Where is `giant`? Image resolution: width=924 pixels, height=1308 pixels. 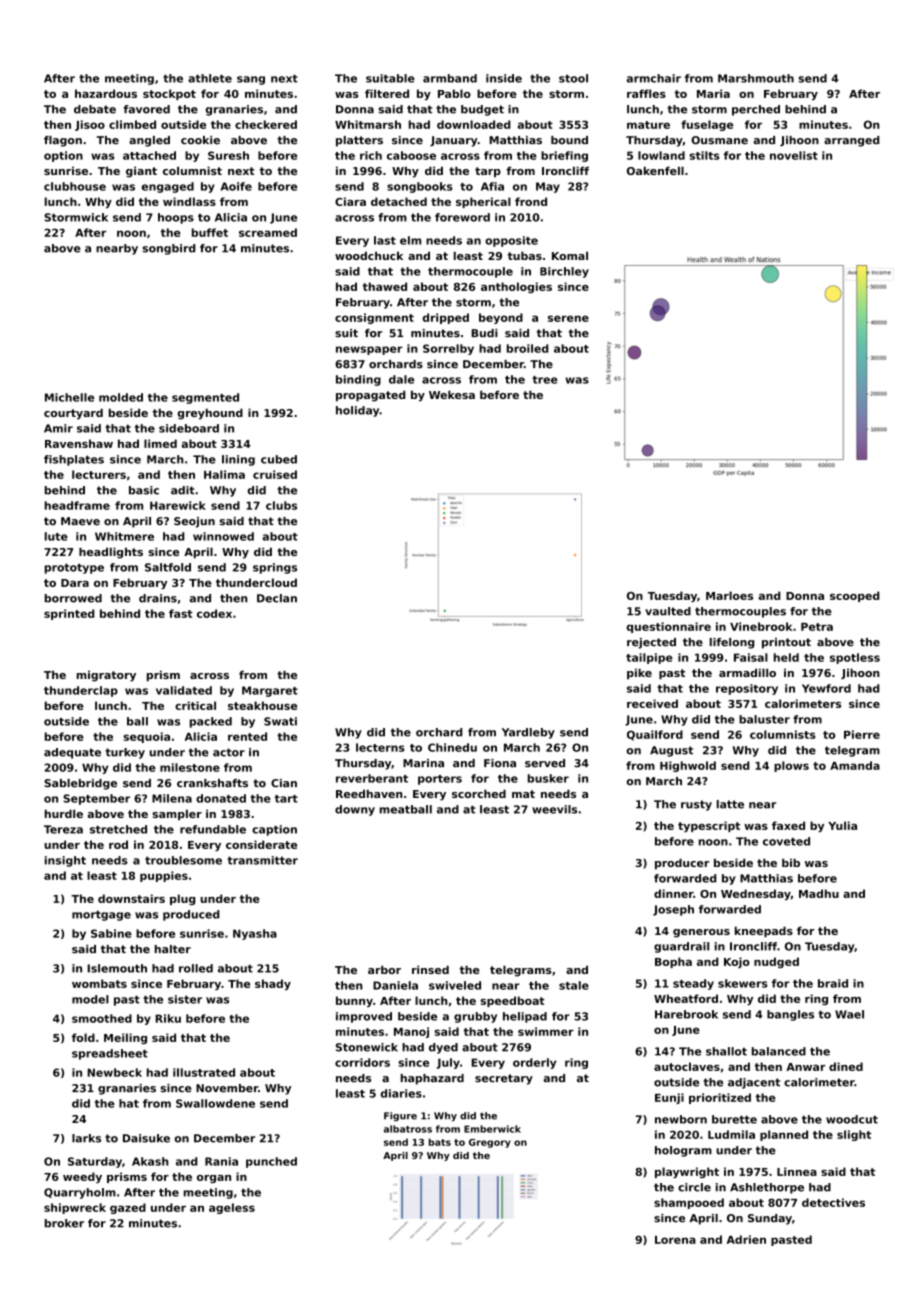 giant is located at coordinates (141, 172).
